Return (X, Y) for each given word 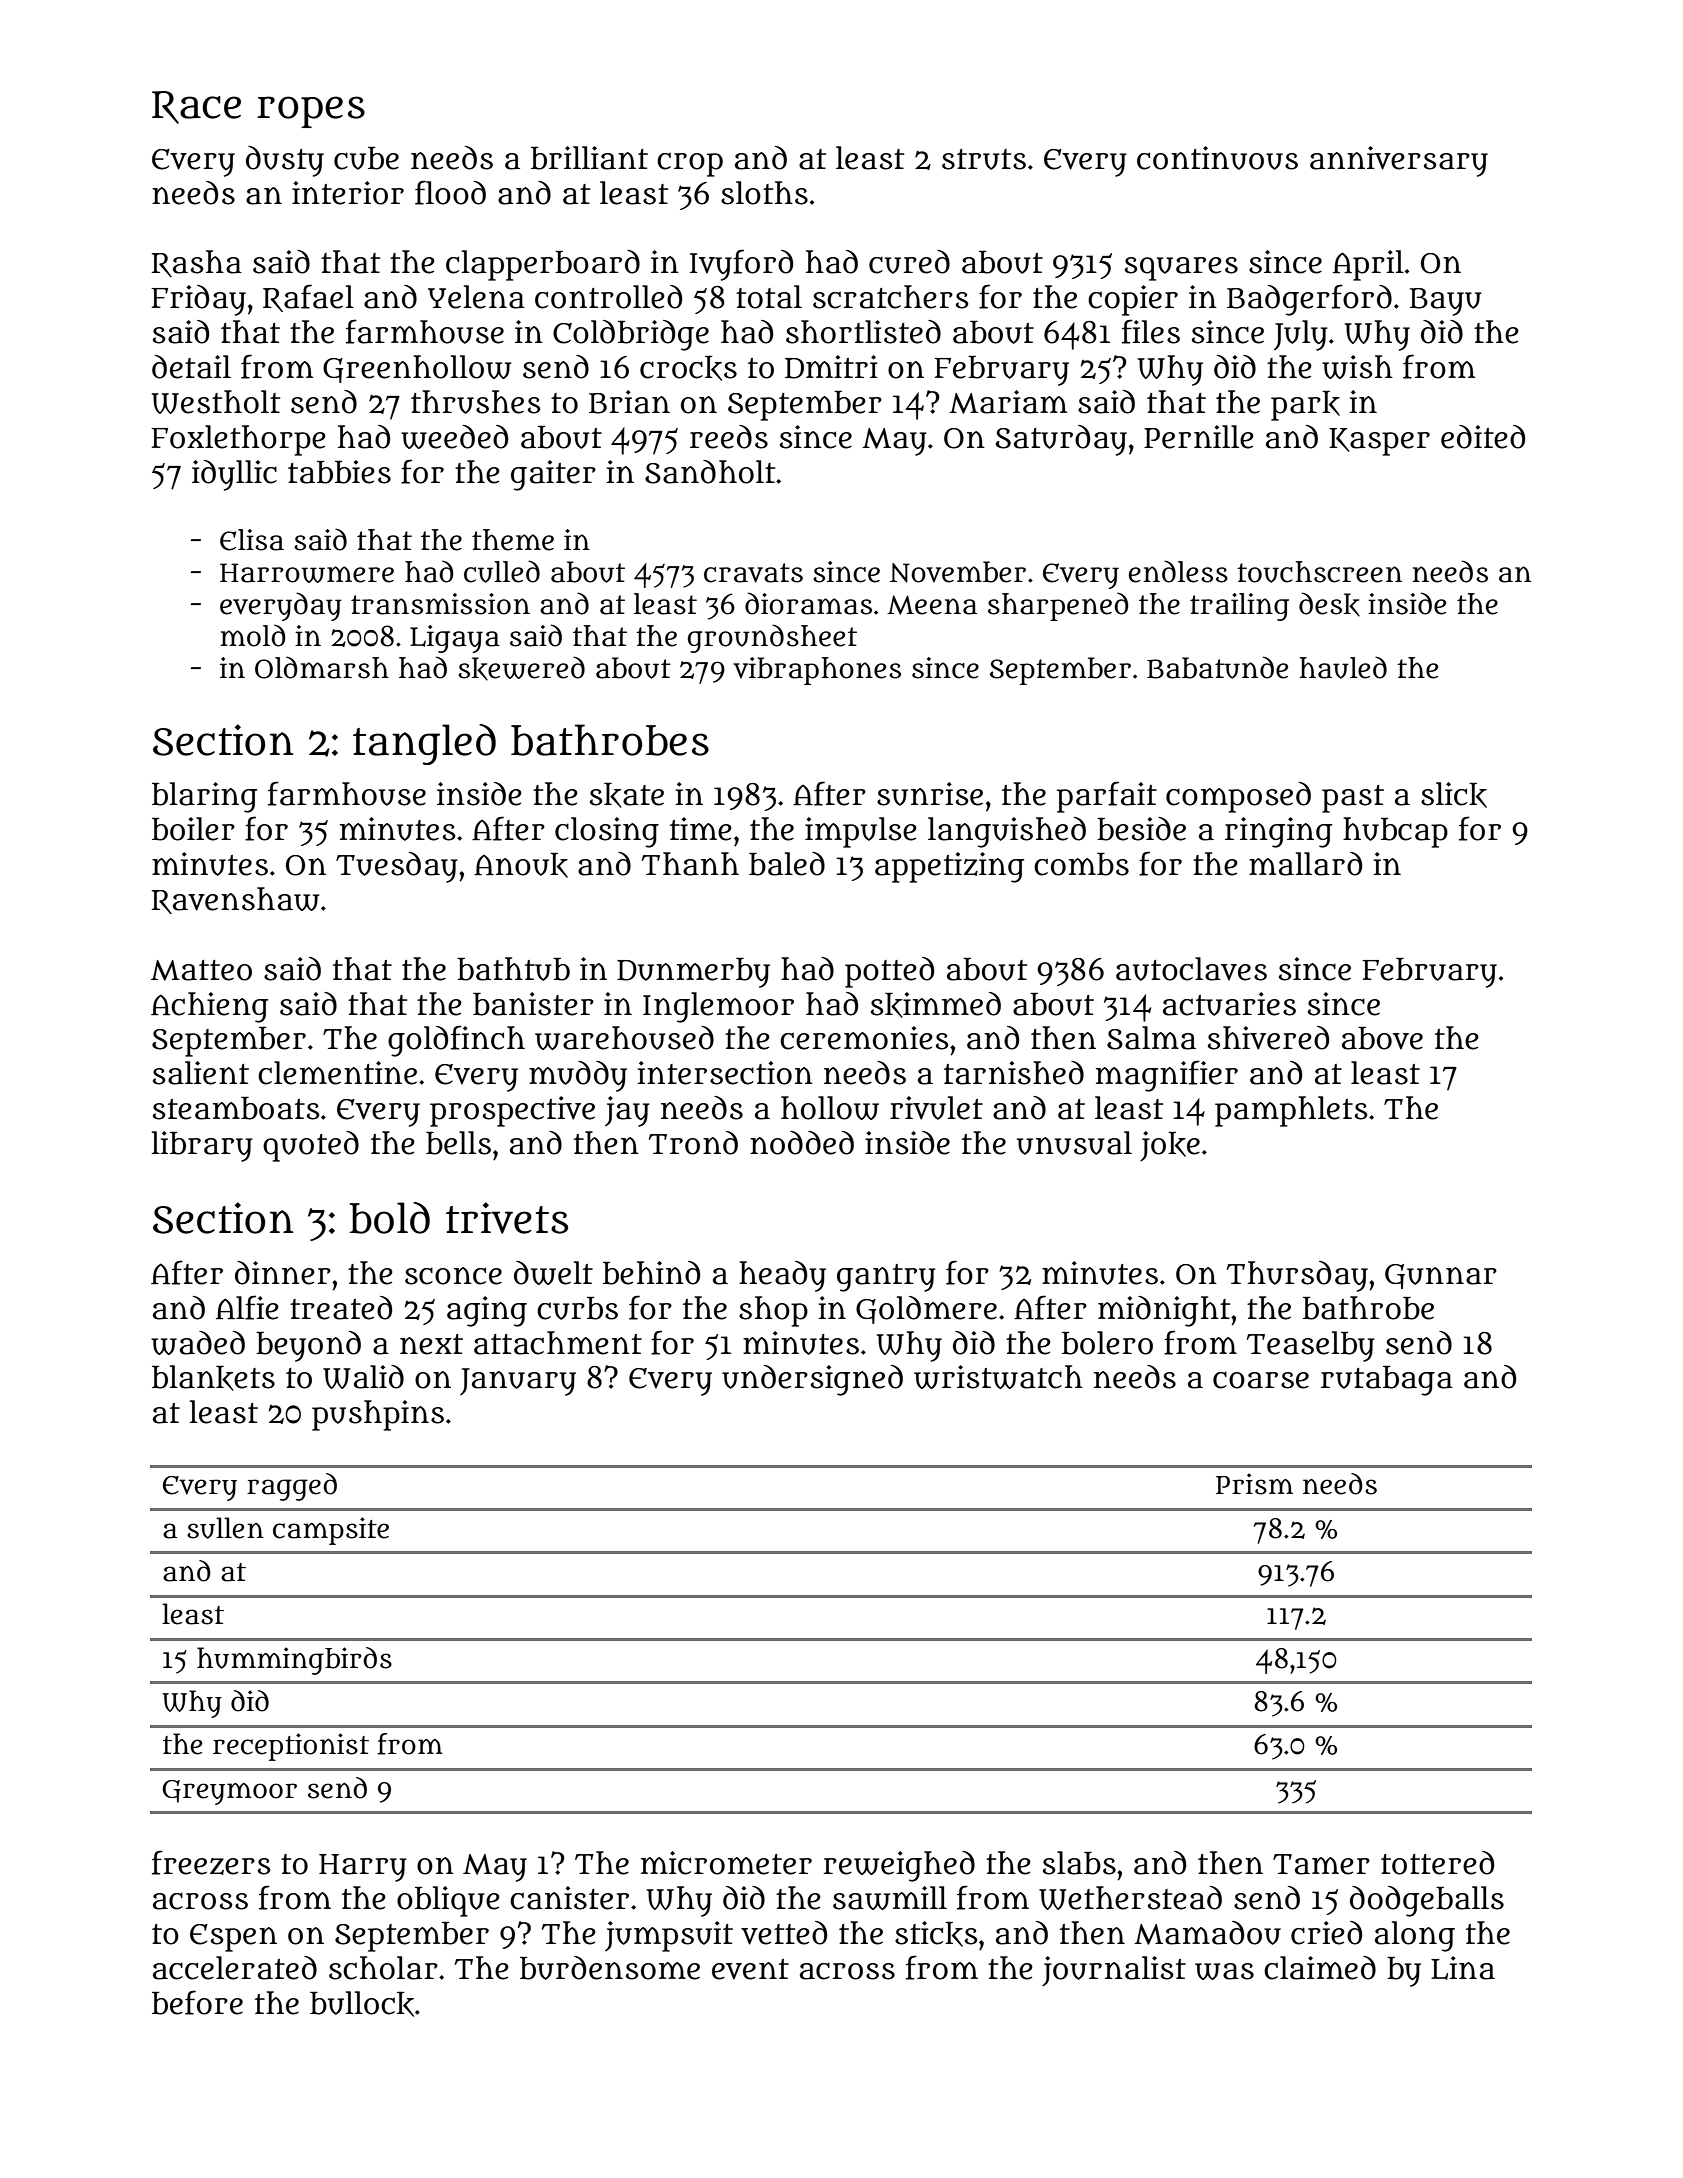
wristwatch (998, 1377)
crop (690, 164)
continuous (1217, 158)
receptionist (291, 1747)
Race (196, 107)
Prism (1254, 1484)
